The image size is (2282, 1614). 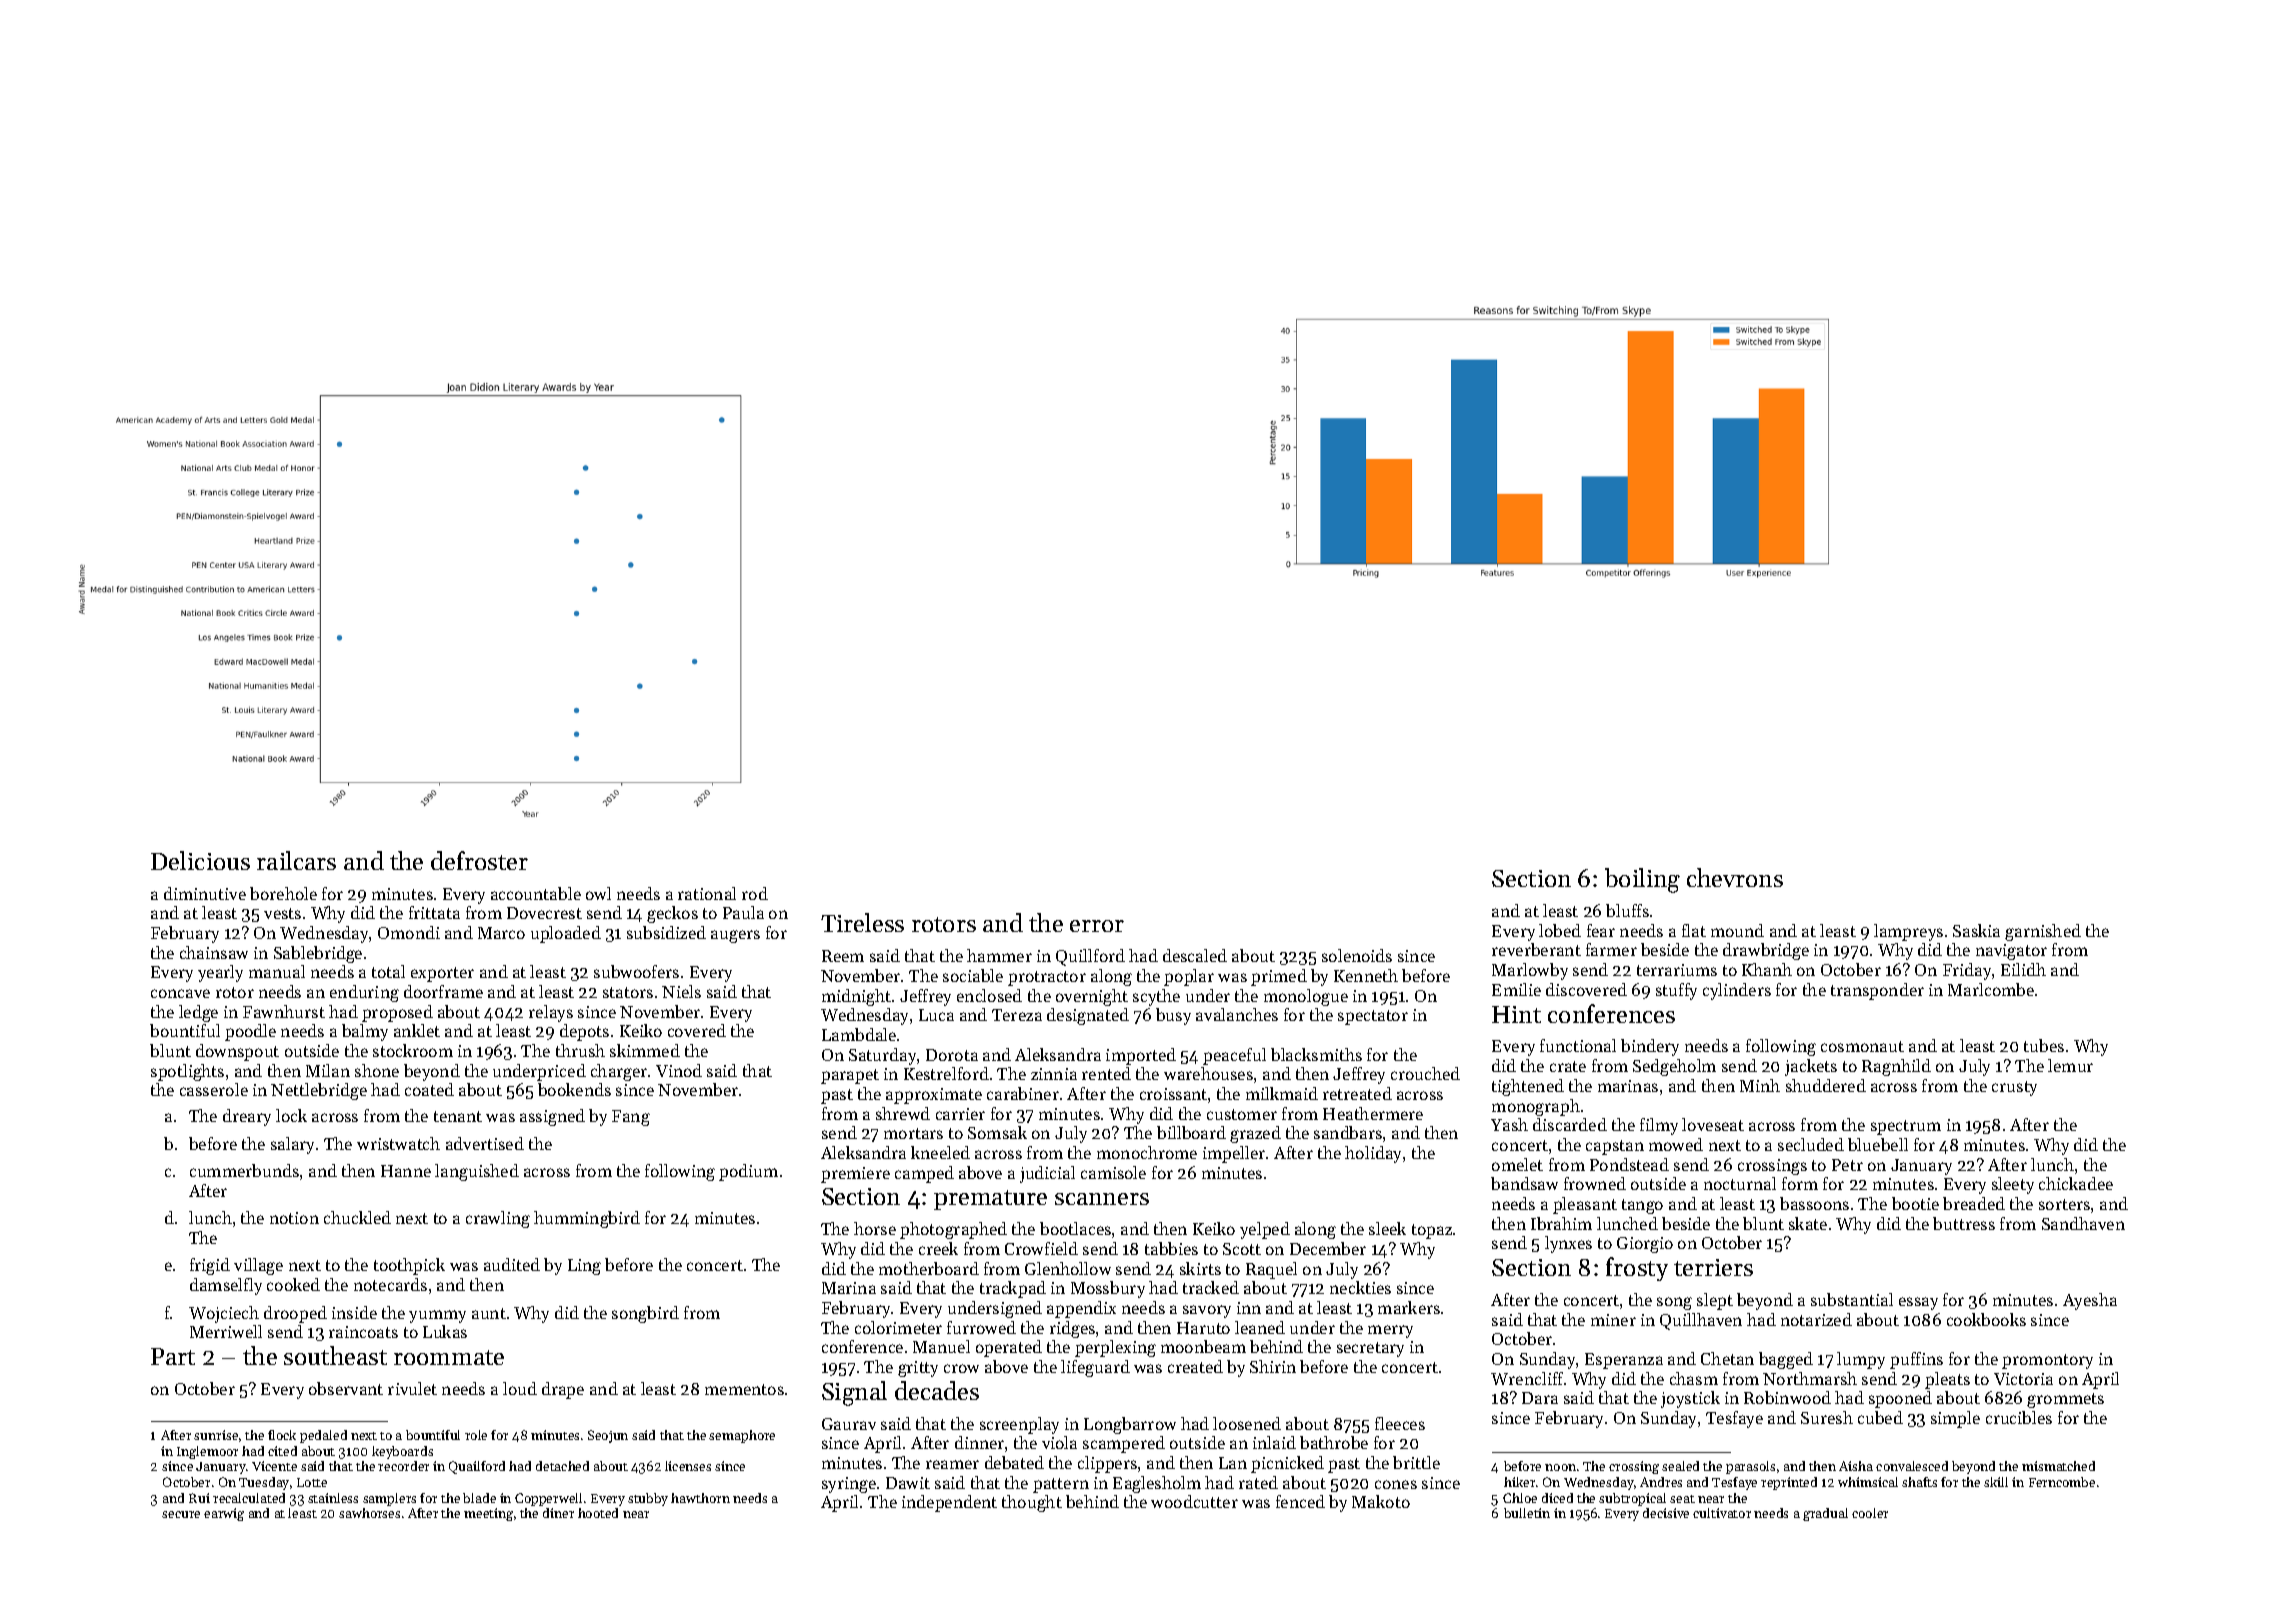 What do you see at coordinates (479, 860) in the image?
I see `defroster` at bounding box center [479, 860].
